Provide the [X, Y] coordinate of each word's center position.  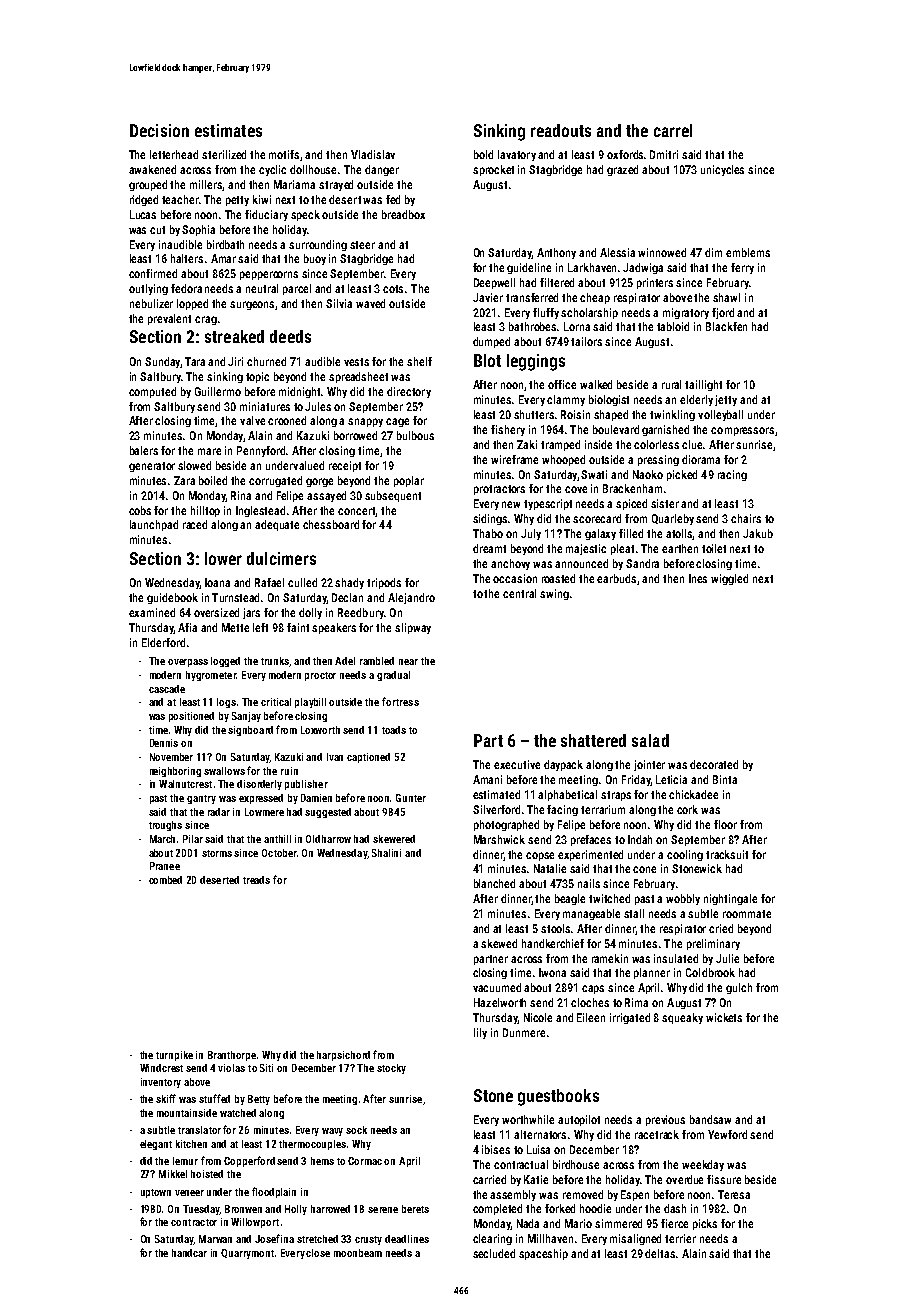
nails [589, 883]
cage [397, 422]
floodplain [274, 1192]
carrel [673, 130]
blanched [494, 883]
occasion [515, 578]
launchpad [154, 525]
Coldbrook [710, 972]
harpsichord [343, 1056]
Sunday [162, 362]
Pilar [193, 839]
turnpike [174, 1056]
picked [682, 475]
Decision [159, 130]
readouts [561, 130]
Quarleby [673, 519]
